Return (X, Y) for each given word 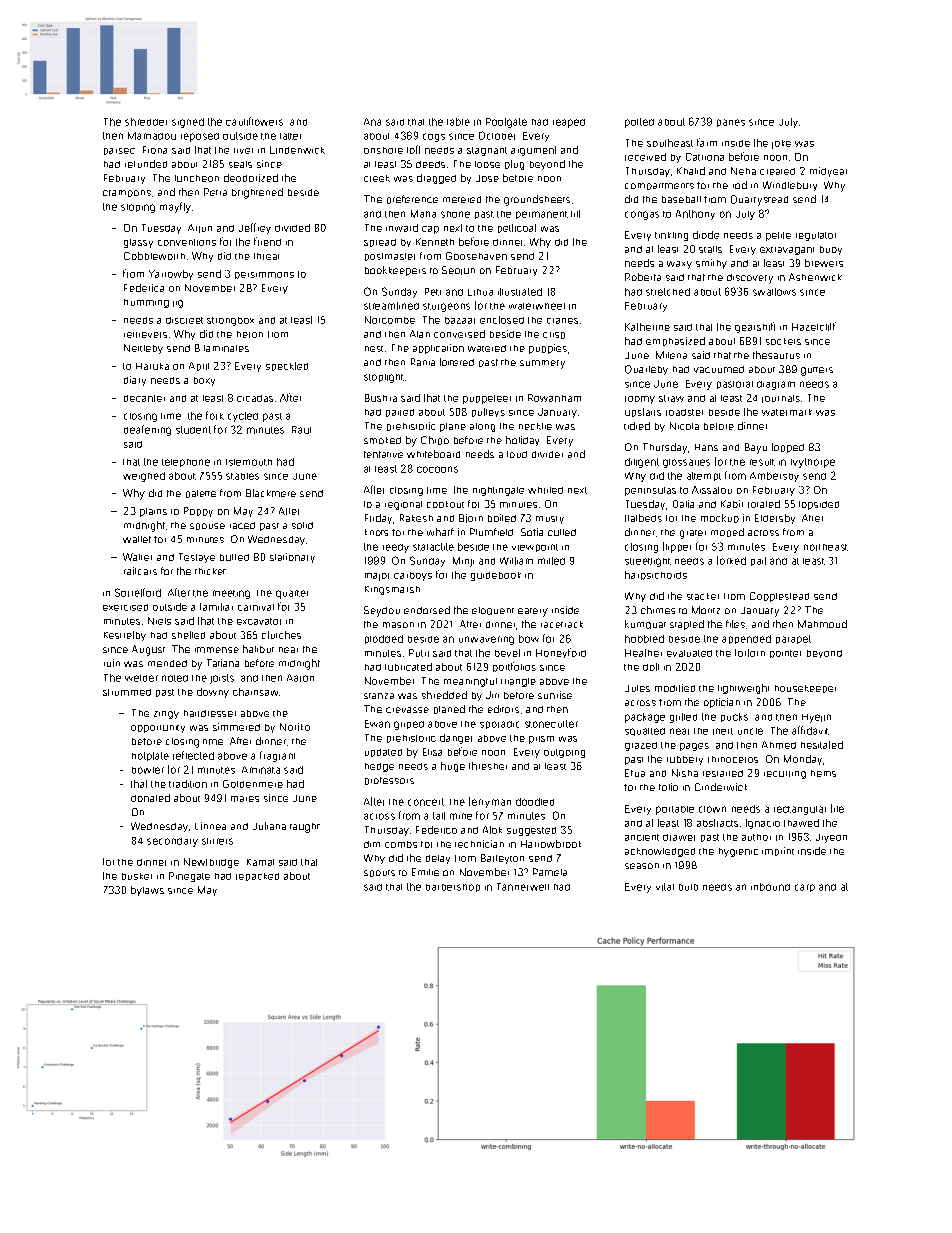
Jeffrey (255, 228)
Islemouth (249, 462)
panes (731, 123)
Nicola (684, 426)
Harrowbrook (551, 844)
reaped (569, 123)
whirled (545, 490)
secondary (172, 842)
